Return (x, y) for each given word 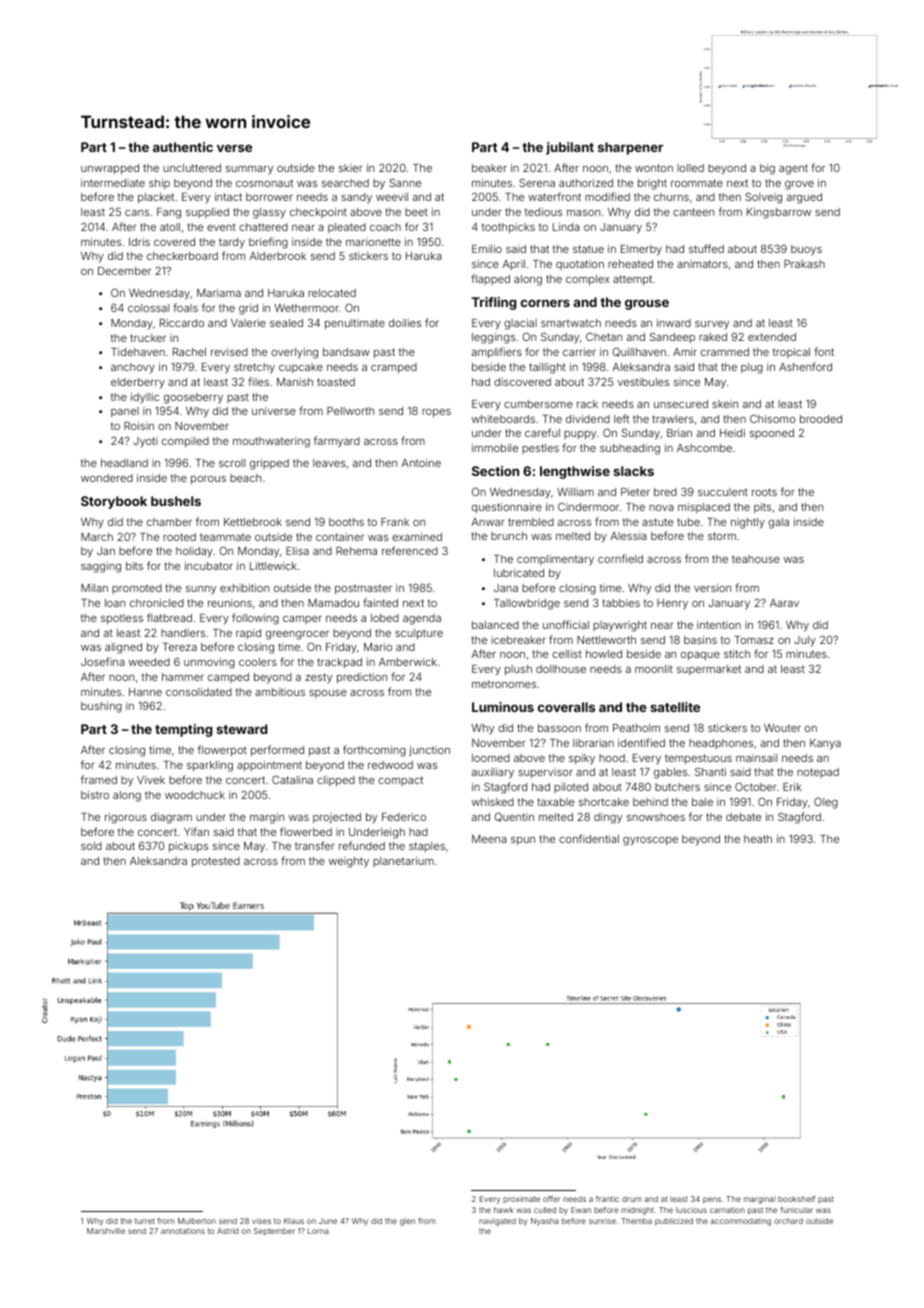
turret (145, 1221)
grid (248, 309)
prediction (362, 678)
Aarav (784, 603)
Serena (537, 182)
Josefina (103, 661)
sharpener (630, 148)
